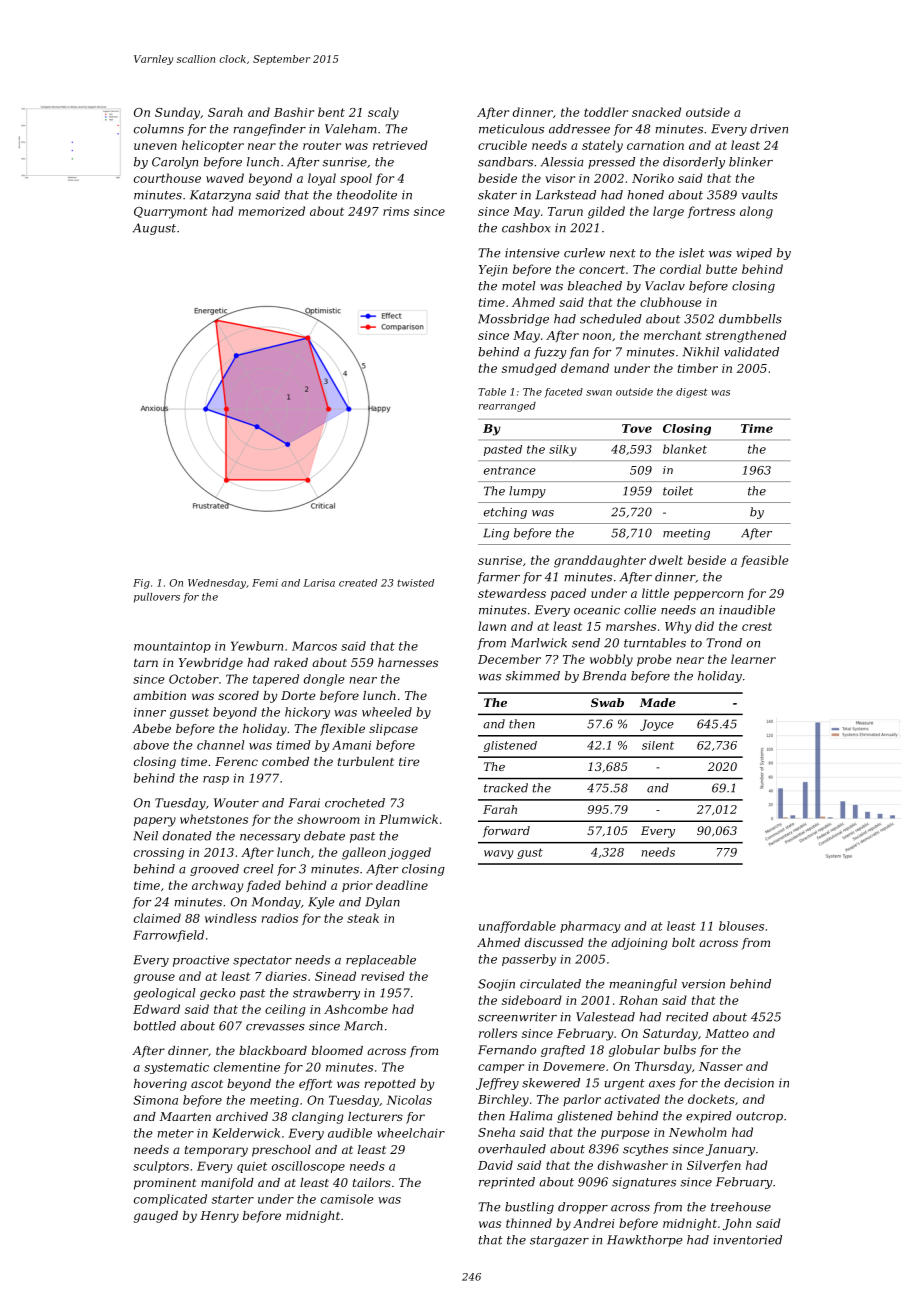 The image size is (924, 1314). I want to click on gauged, so click(156, 1217).
